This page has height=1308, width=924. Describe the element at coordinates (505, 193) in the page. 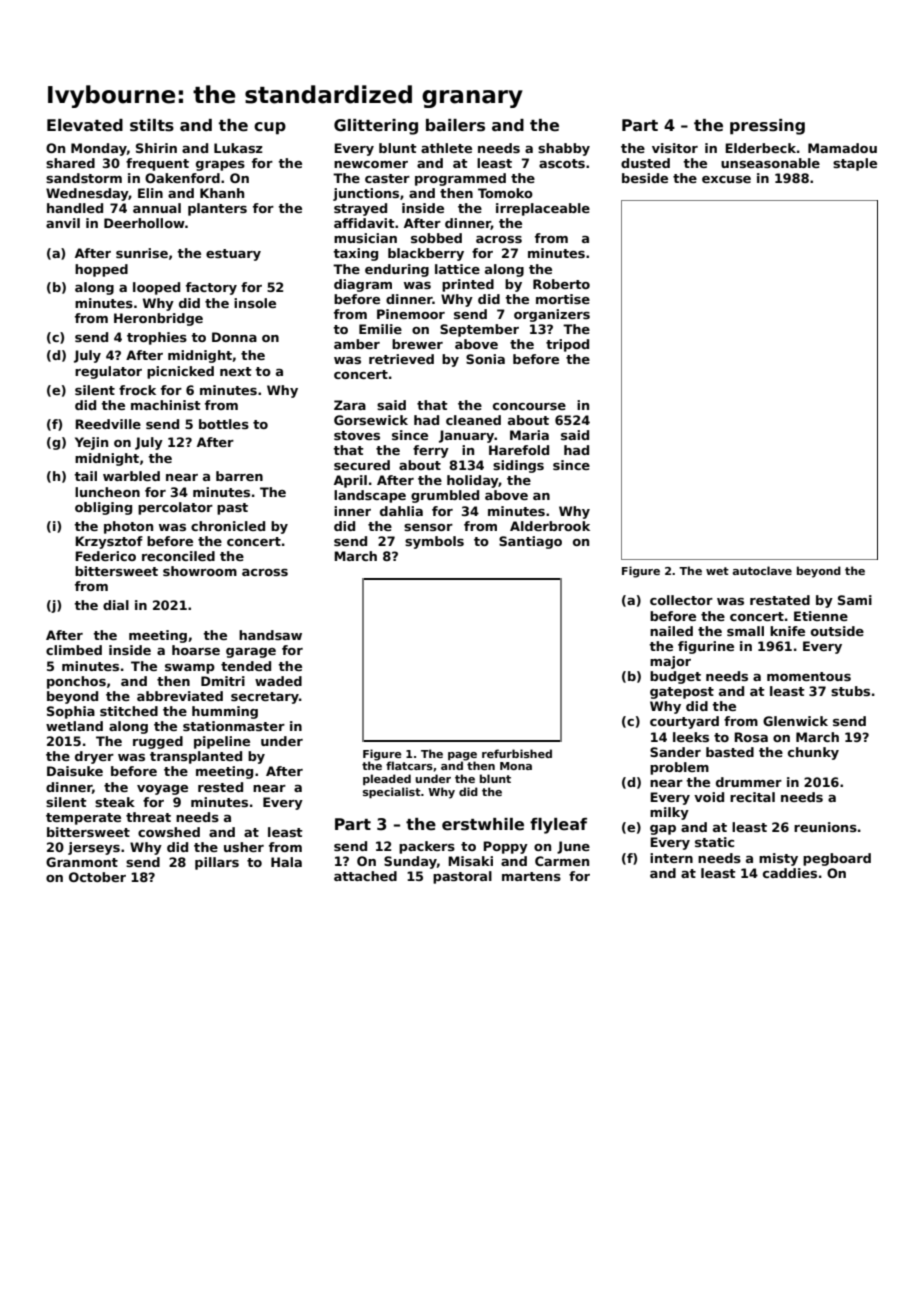

I see `Tomoko` at that location.
